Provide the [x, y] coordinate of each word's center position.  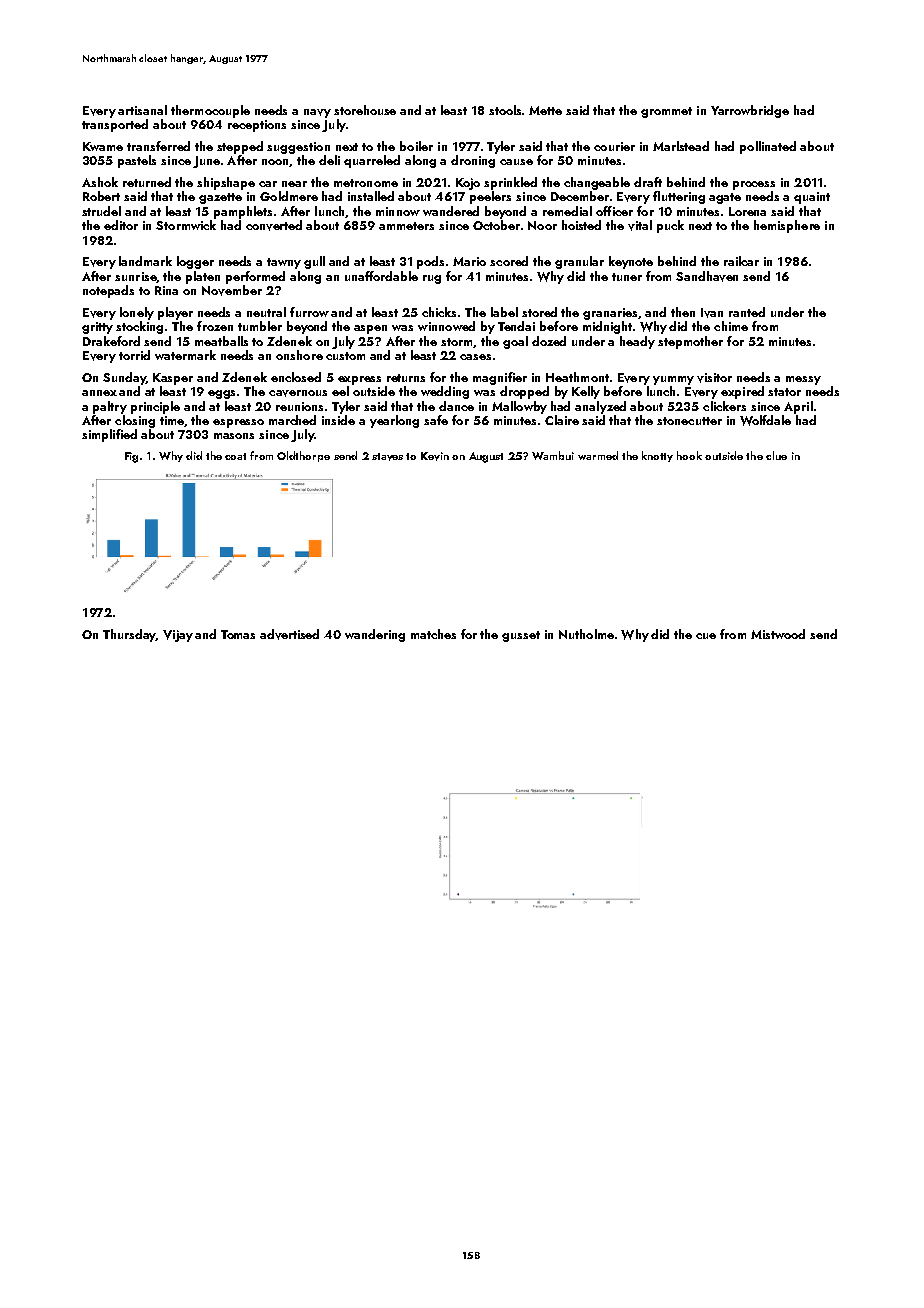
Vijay [178, 636]
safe [436, 420]
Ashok [100, 182]
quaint [812, 198]
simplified [109, 435]
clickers [724, 406]
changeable [597, 183]
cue [706, 636]
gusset [521, 636]
